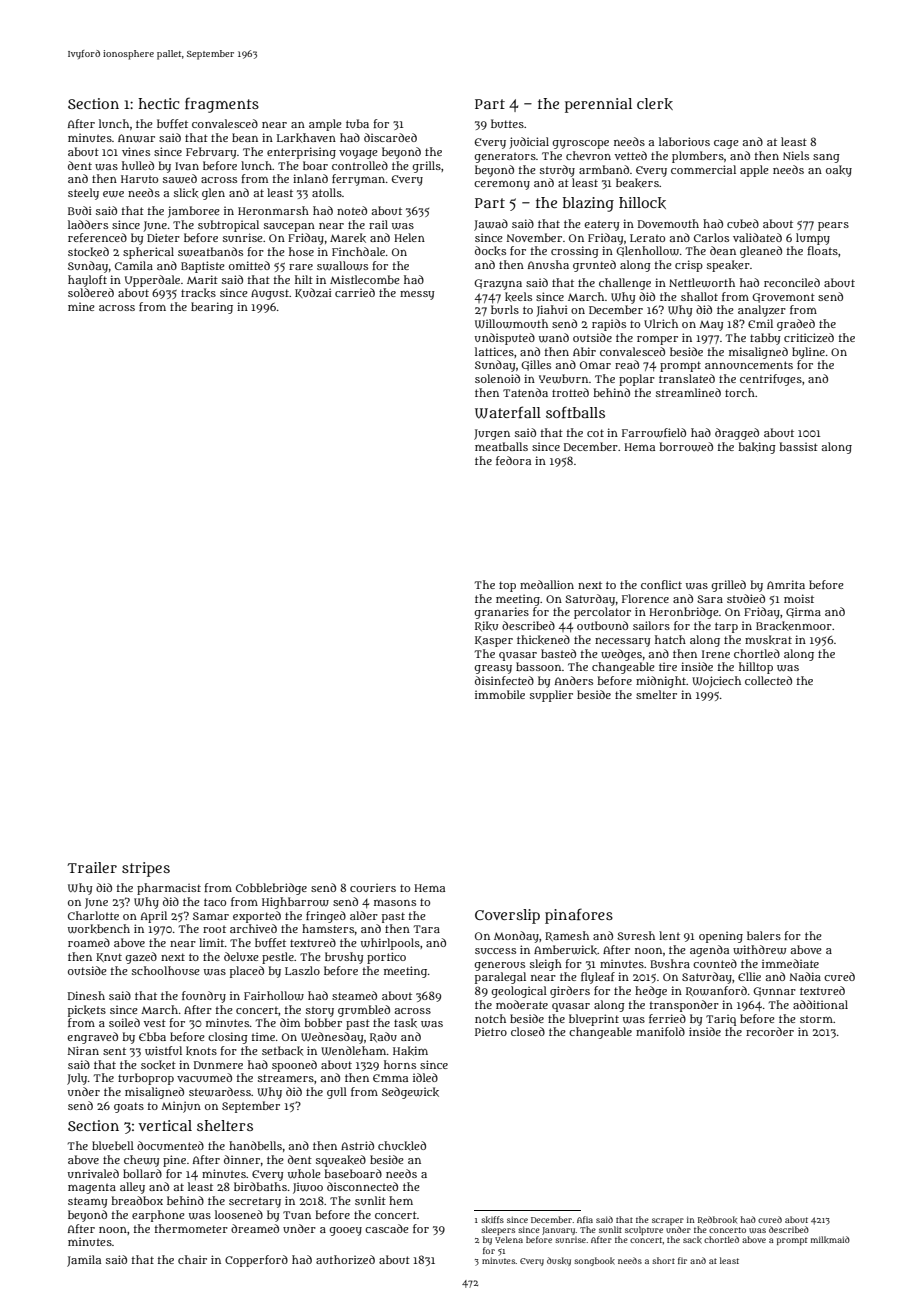 The image size is (924, 1308). I want to click on vertical, so click(165, 1125).
